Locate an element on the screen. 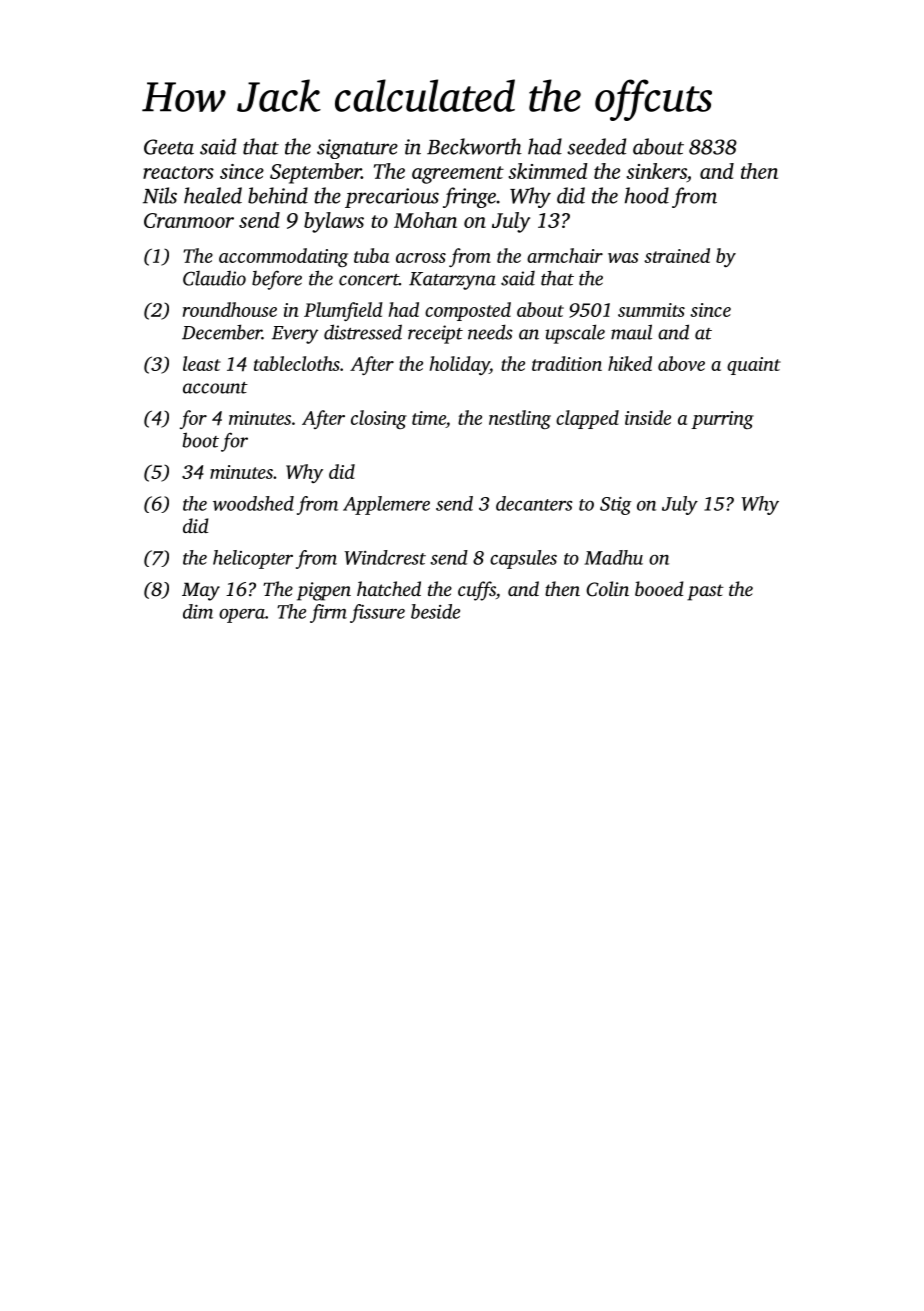 This screenshot has height=1311, width=924. account is located at coordinates (215, 388).
